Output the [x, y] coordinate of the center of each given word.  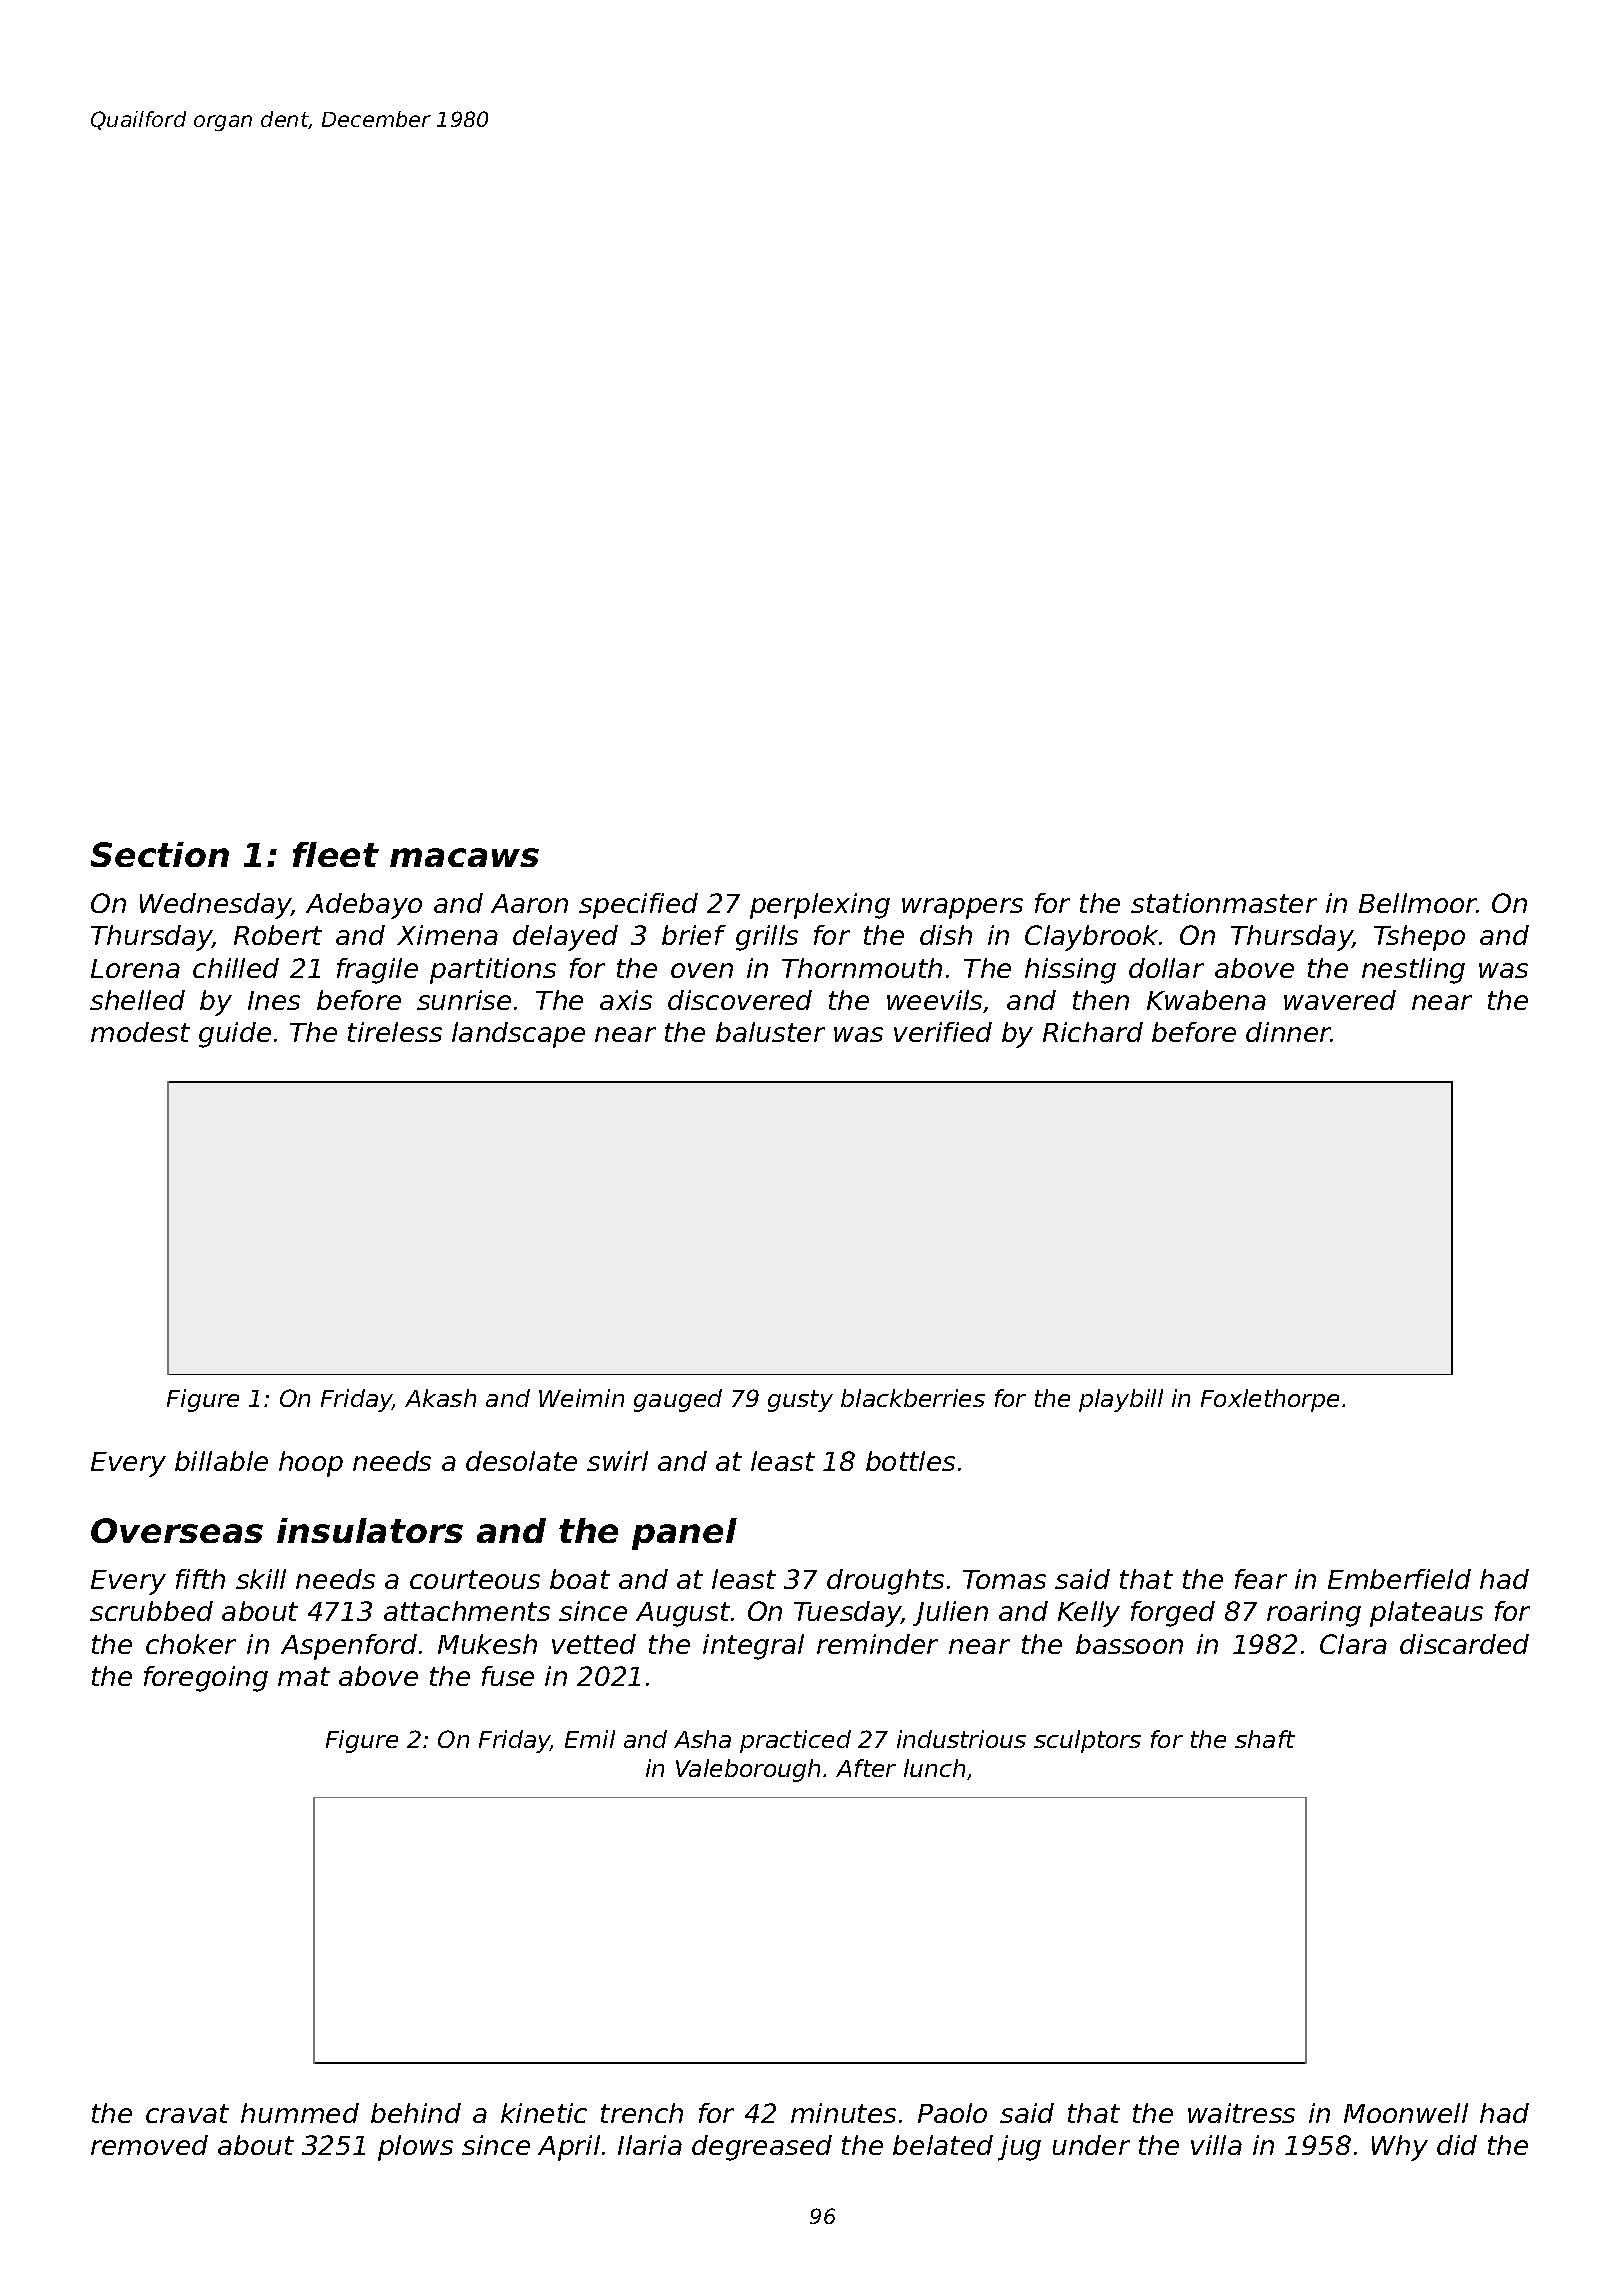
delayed [565, 938]
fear [1261, 1579]
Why [1400, 2148]
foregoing [206, 1679]
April [569, 2148]
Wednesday [215, 906]
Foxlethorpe [1270, 1400]
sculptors [1087, 1741]
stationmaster [1224, 903]
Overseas [177, 1530]
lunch [934, 1768]
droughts [885, 1582]
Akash [440, 1398]
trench [642, 2113]
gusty [800, 1401]
